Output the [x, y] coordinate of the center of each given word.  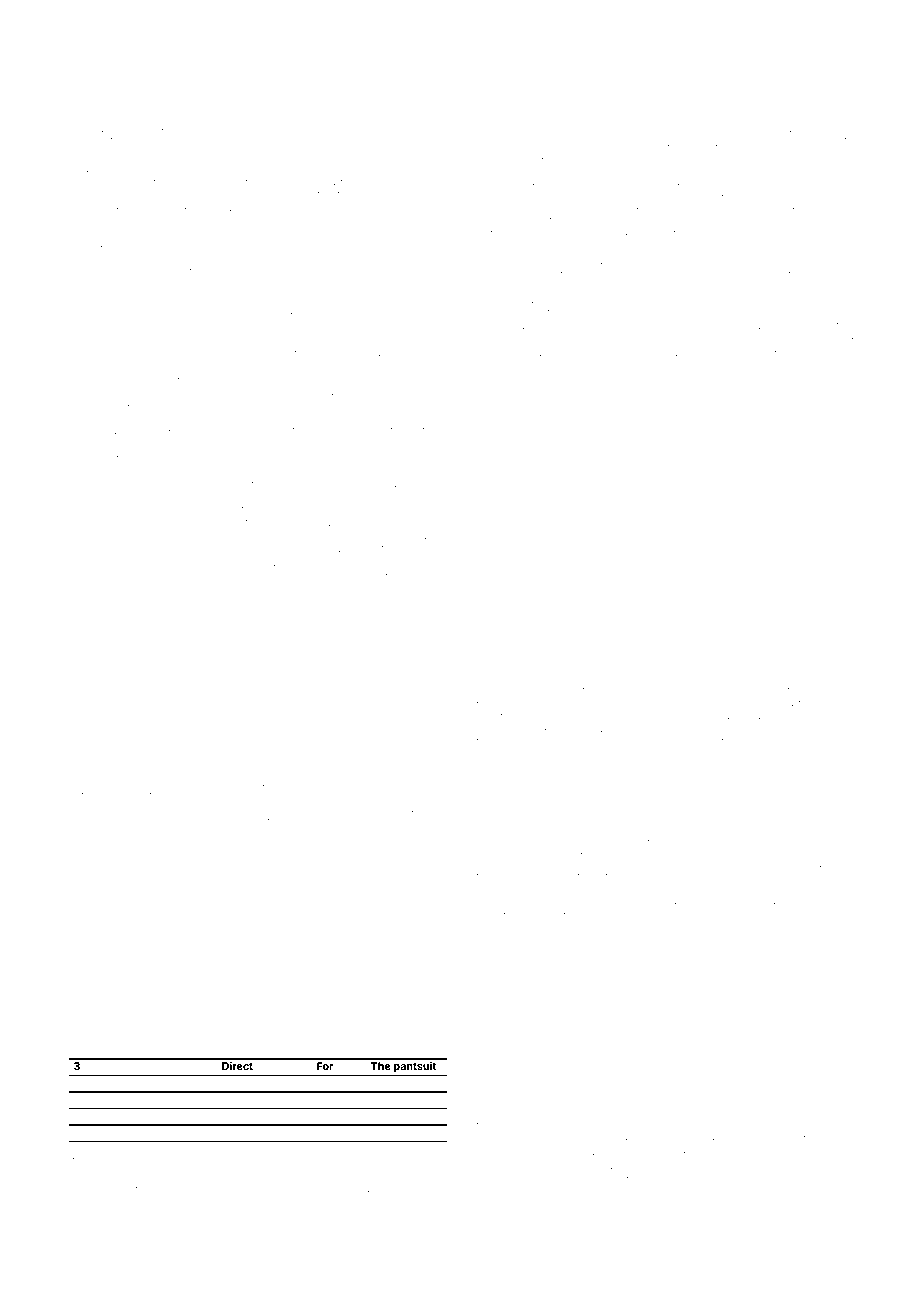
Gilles [728, 312]
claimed [338, 1188]
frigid [489, 716]
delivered [810, 129]
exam [83, 366]
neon [718, 838]
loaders [832, 1152]
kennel [241, 155]
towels [248, 770]
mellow [729, 996]
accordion [420, 260]
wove [582, 1025]
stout [587, 129]
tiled [269, 1047]
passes [120, 1164]
